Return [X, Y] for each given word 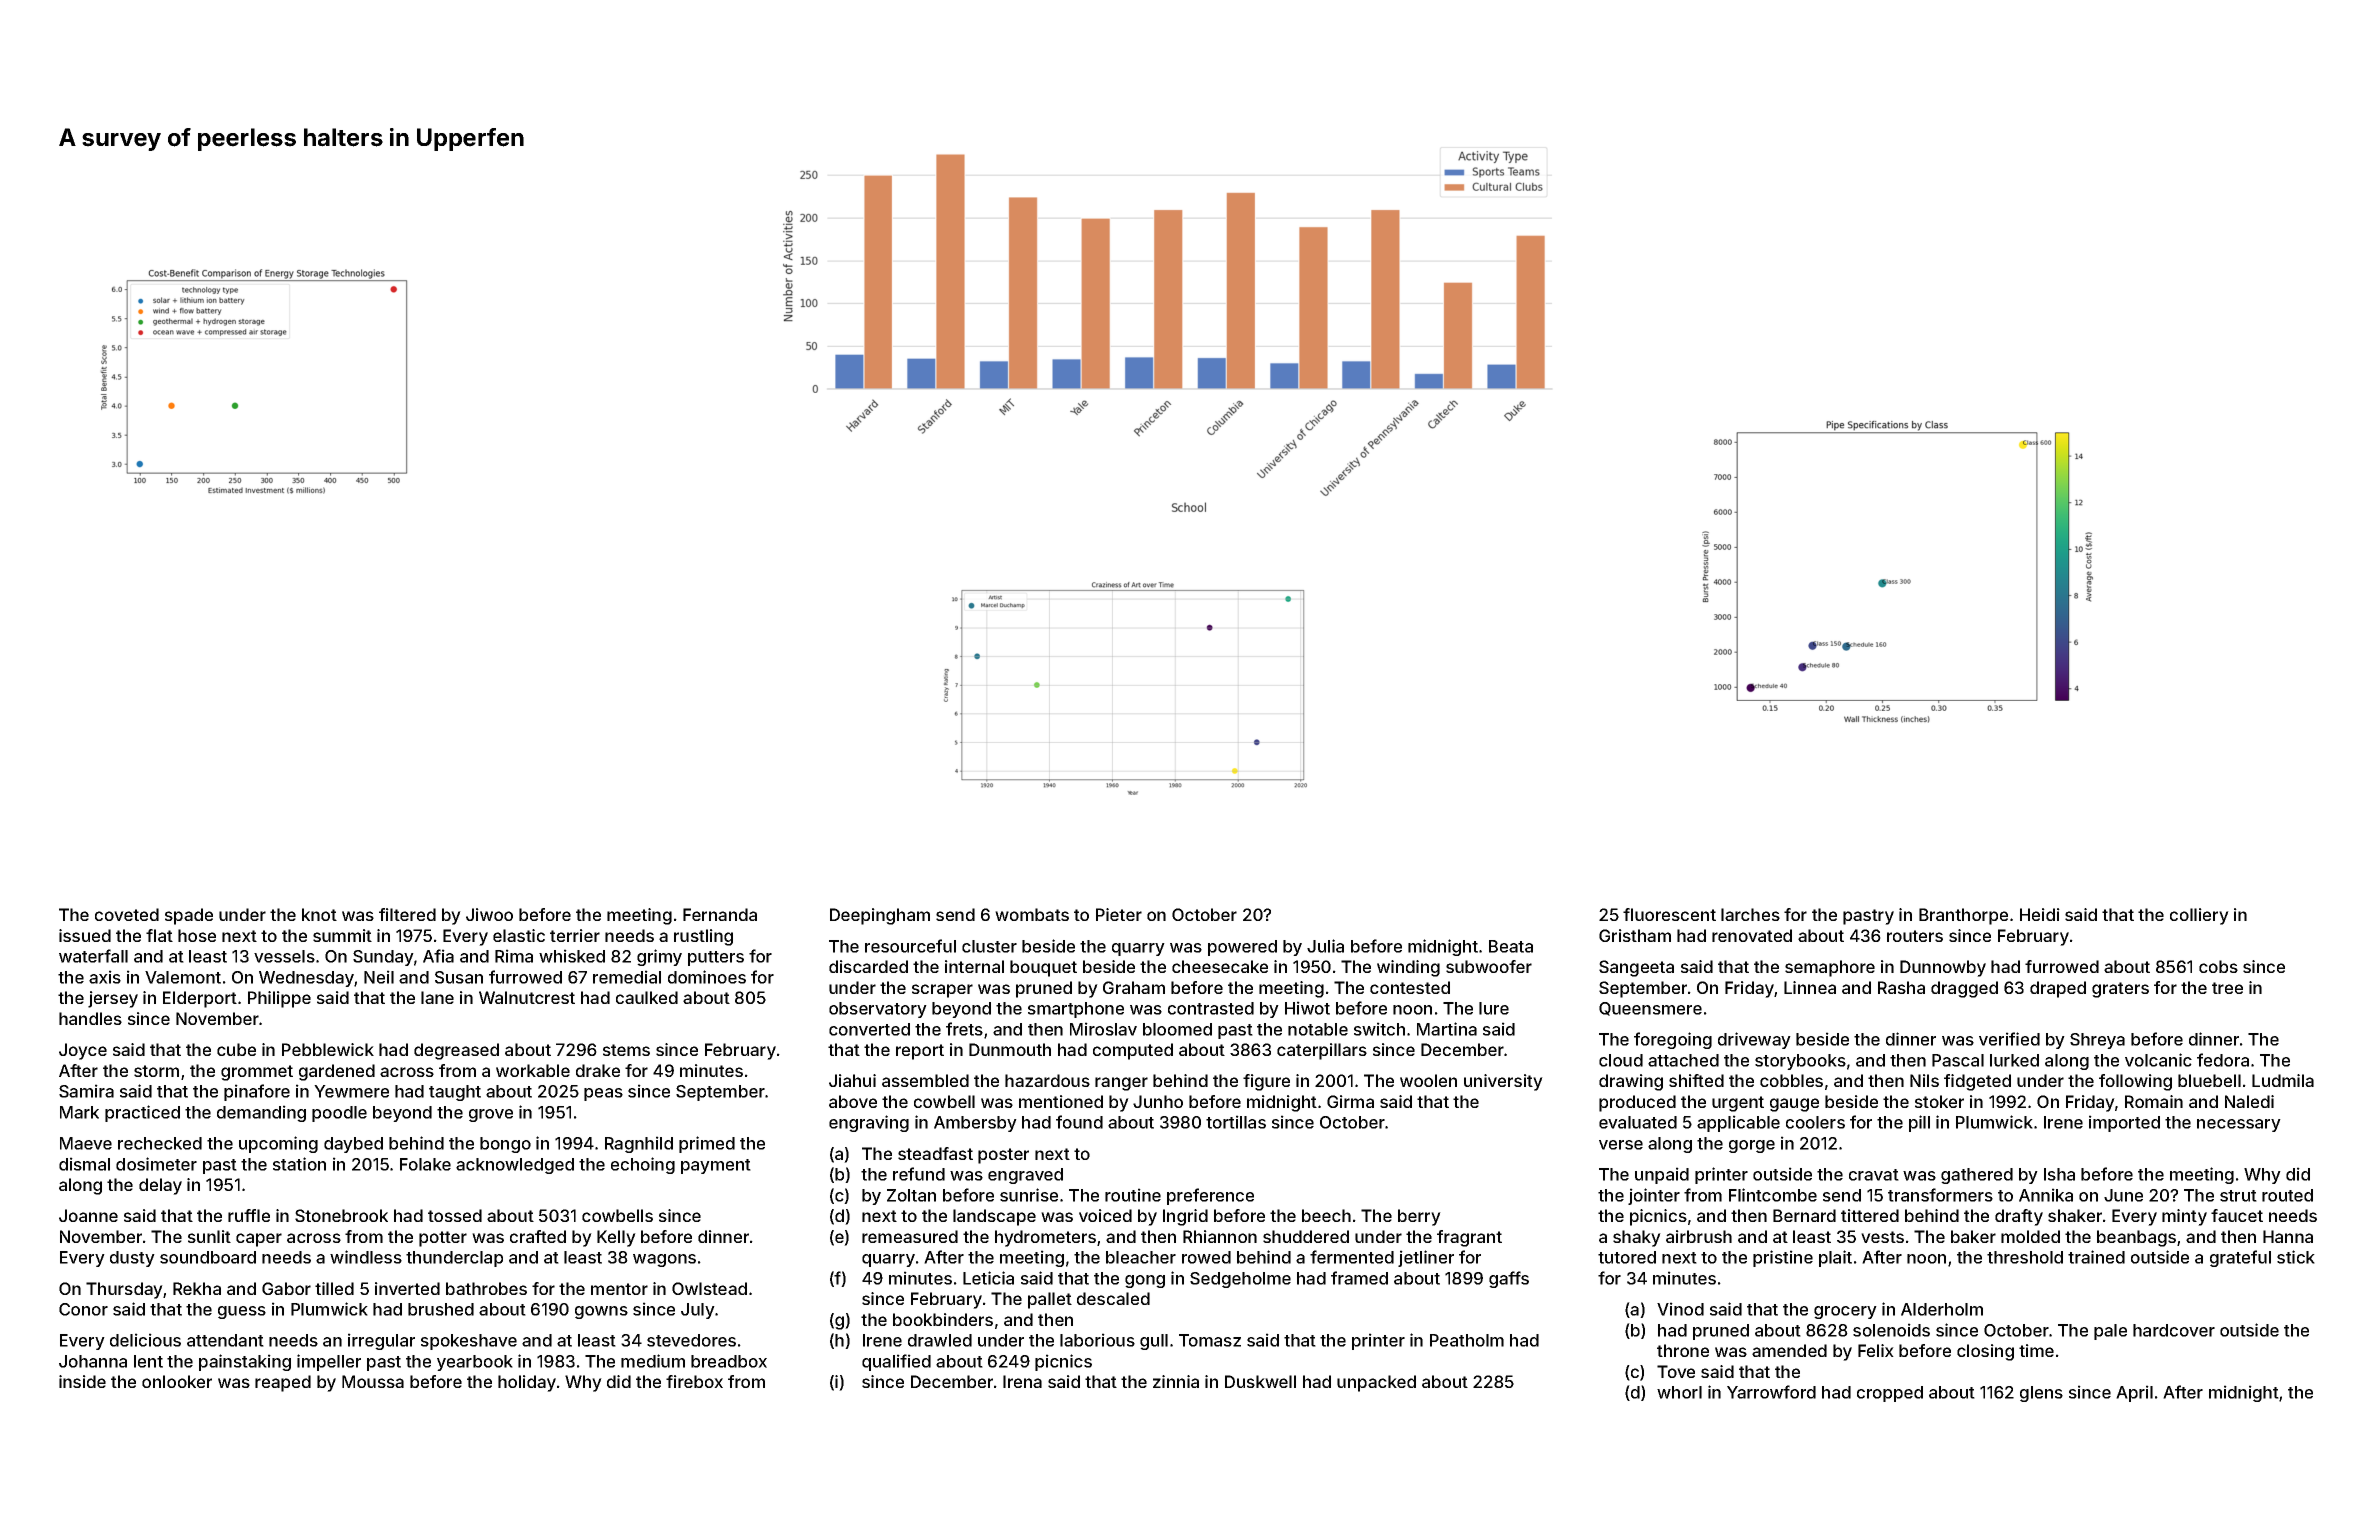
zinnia [1176, 1381]
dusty [132, 1259]
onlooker [177, 1381]
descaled [1113, 1298]
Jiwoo [489, 914]
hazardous [1047, 1080]
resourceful [910, 946]
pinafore [257, 1092]
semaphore [1830, 968]
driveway [1754, 1040]
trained [2096, 1257]
